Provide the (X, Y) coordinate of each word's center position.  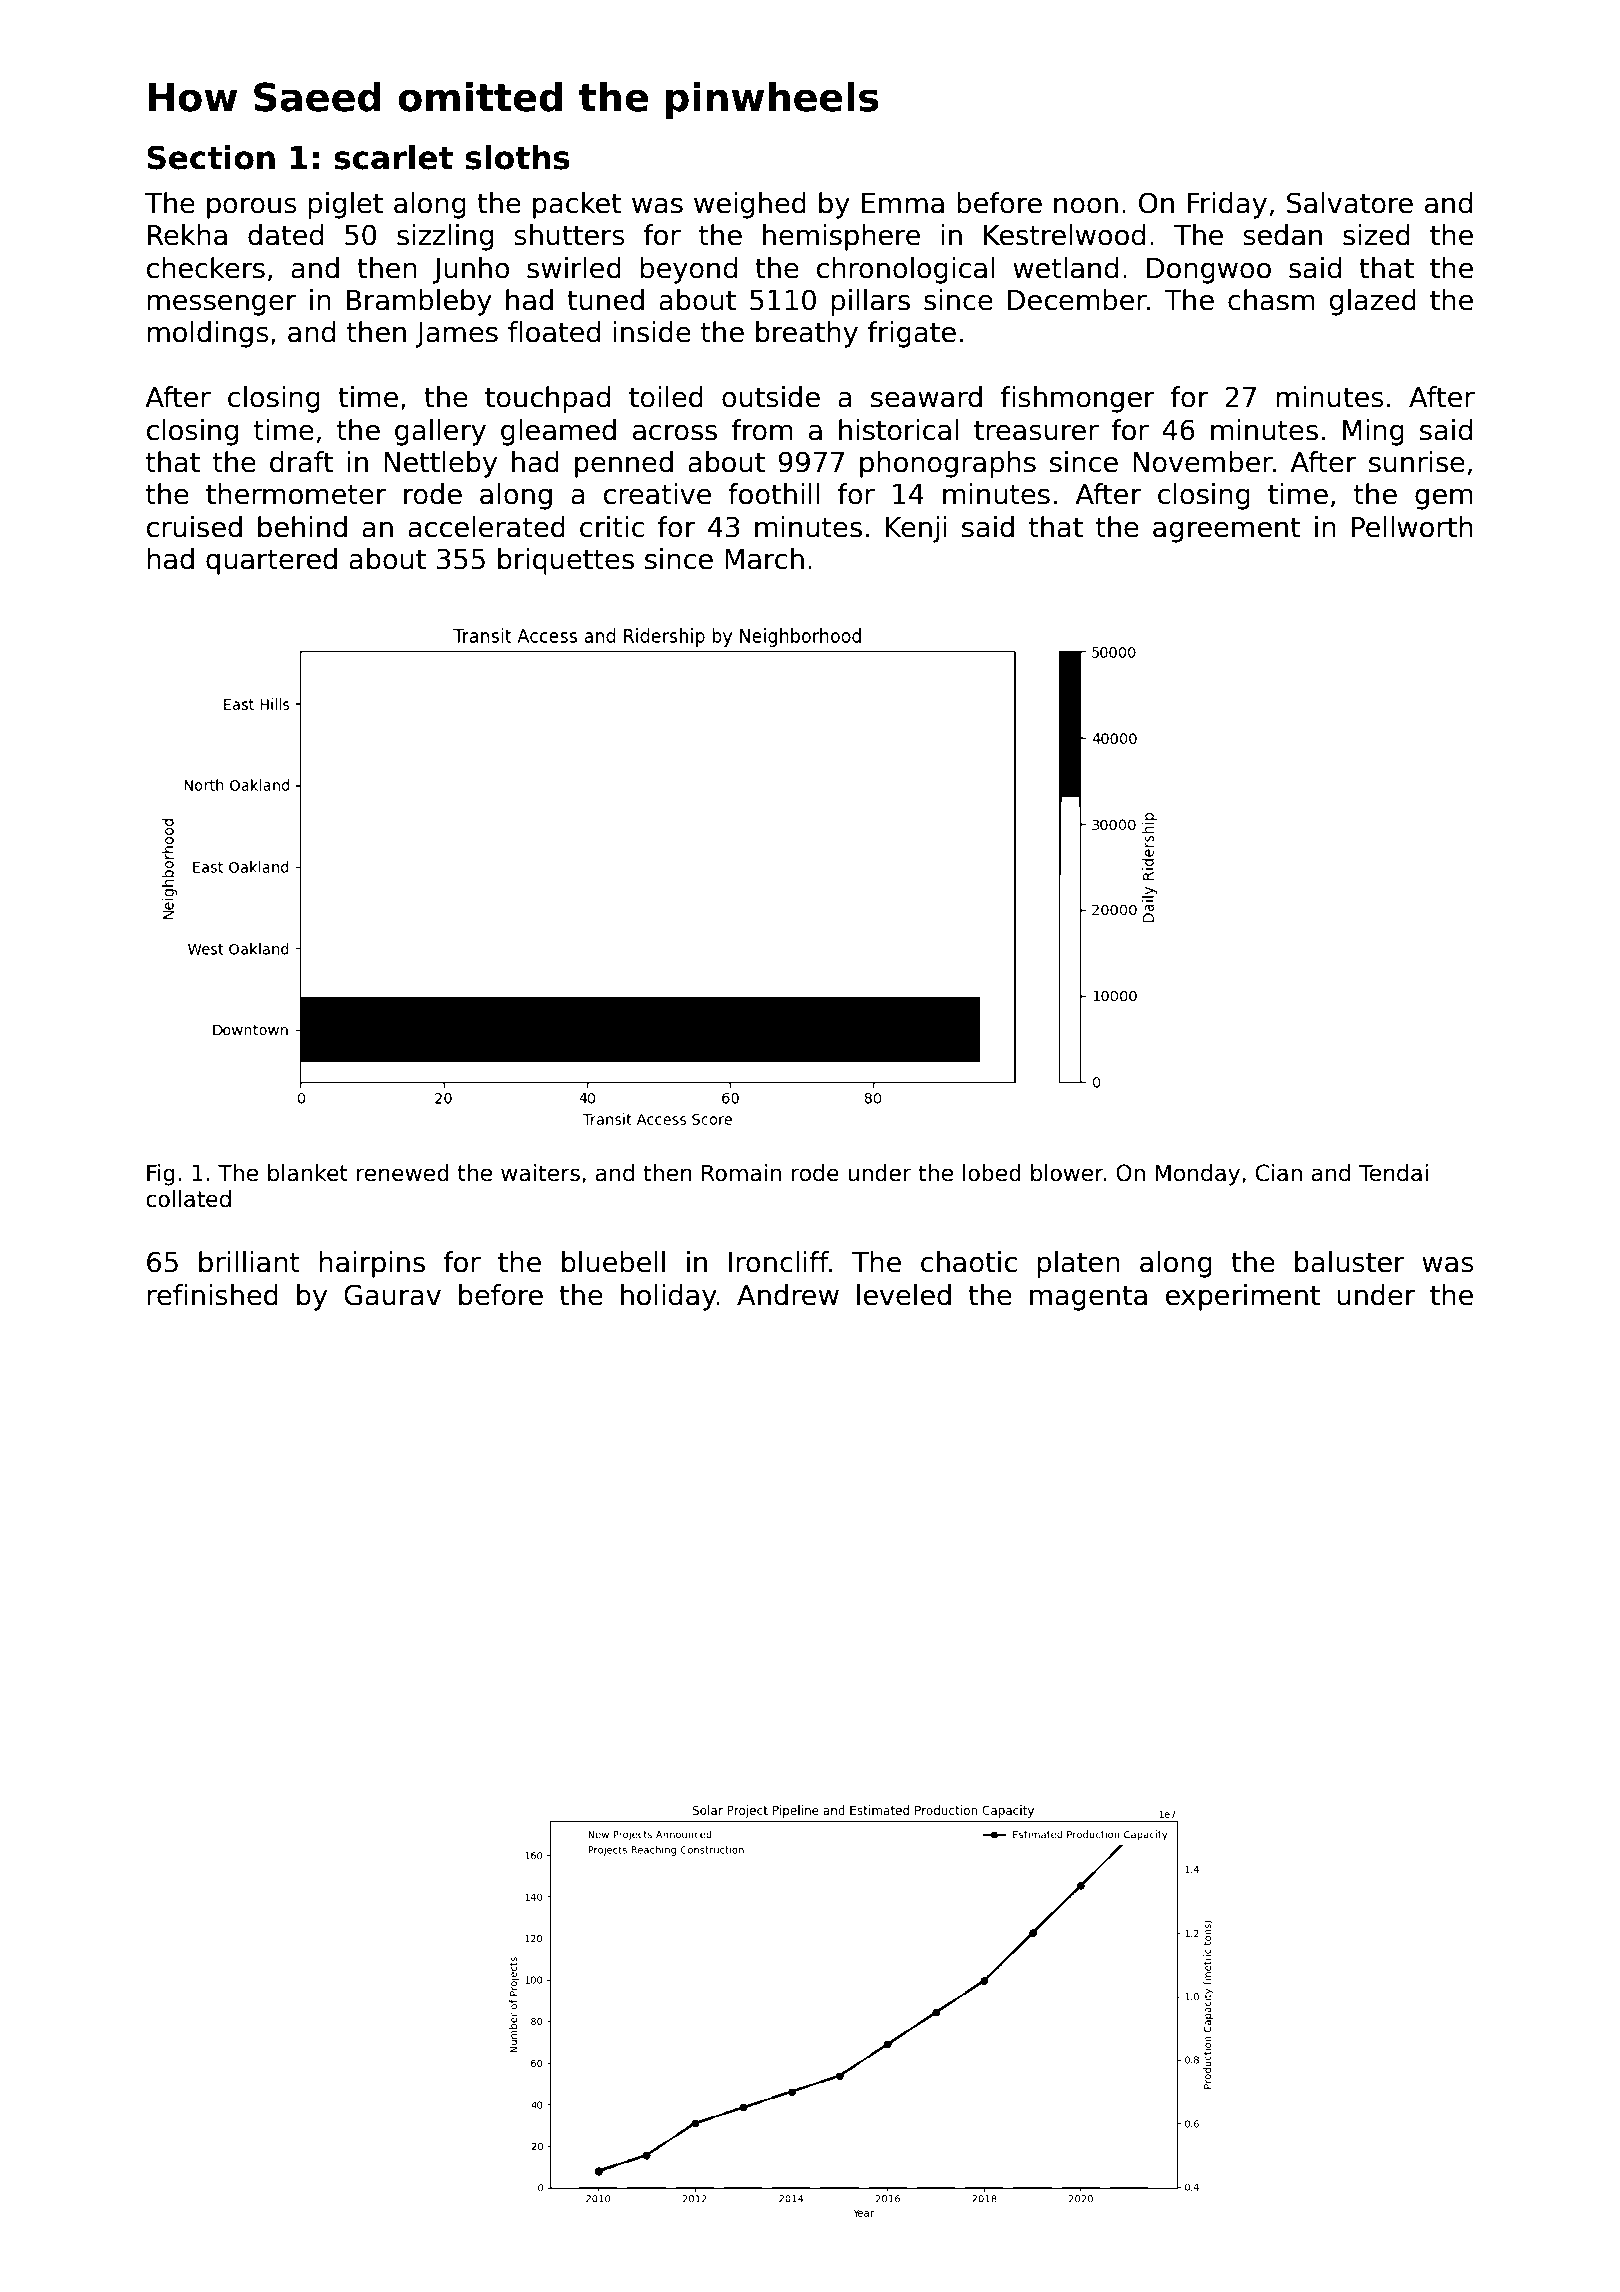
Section (211, 157)
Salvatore (1350, 203)
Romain (741, 1173)
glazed (1372, 302)
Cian (1279, 1173)
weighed (750, 205)
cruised (194, 527)
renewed (403, 1173)
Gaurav (392, 1295)
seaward (926, 397)
